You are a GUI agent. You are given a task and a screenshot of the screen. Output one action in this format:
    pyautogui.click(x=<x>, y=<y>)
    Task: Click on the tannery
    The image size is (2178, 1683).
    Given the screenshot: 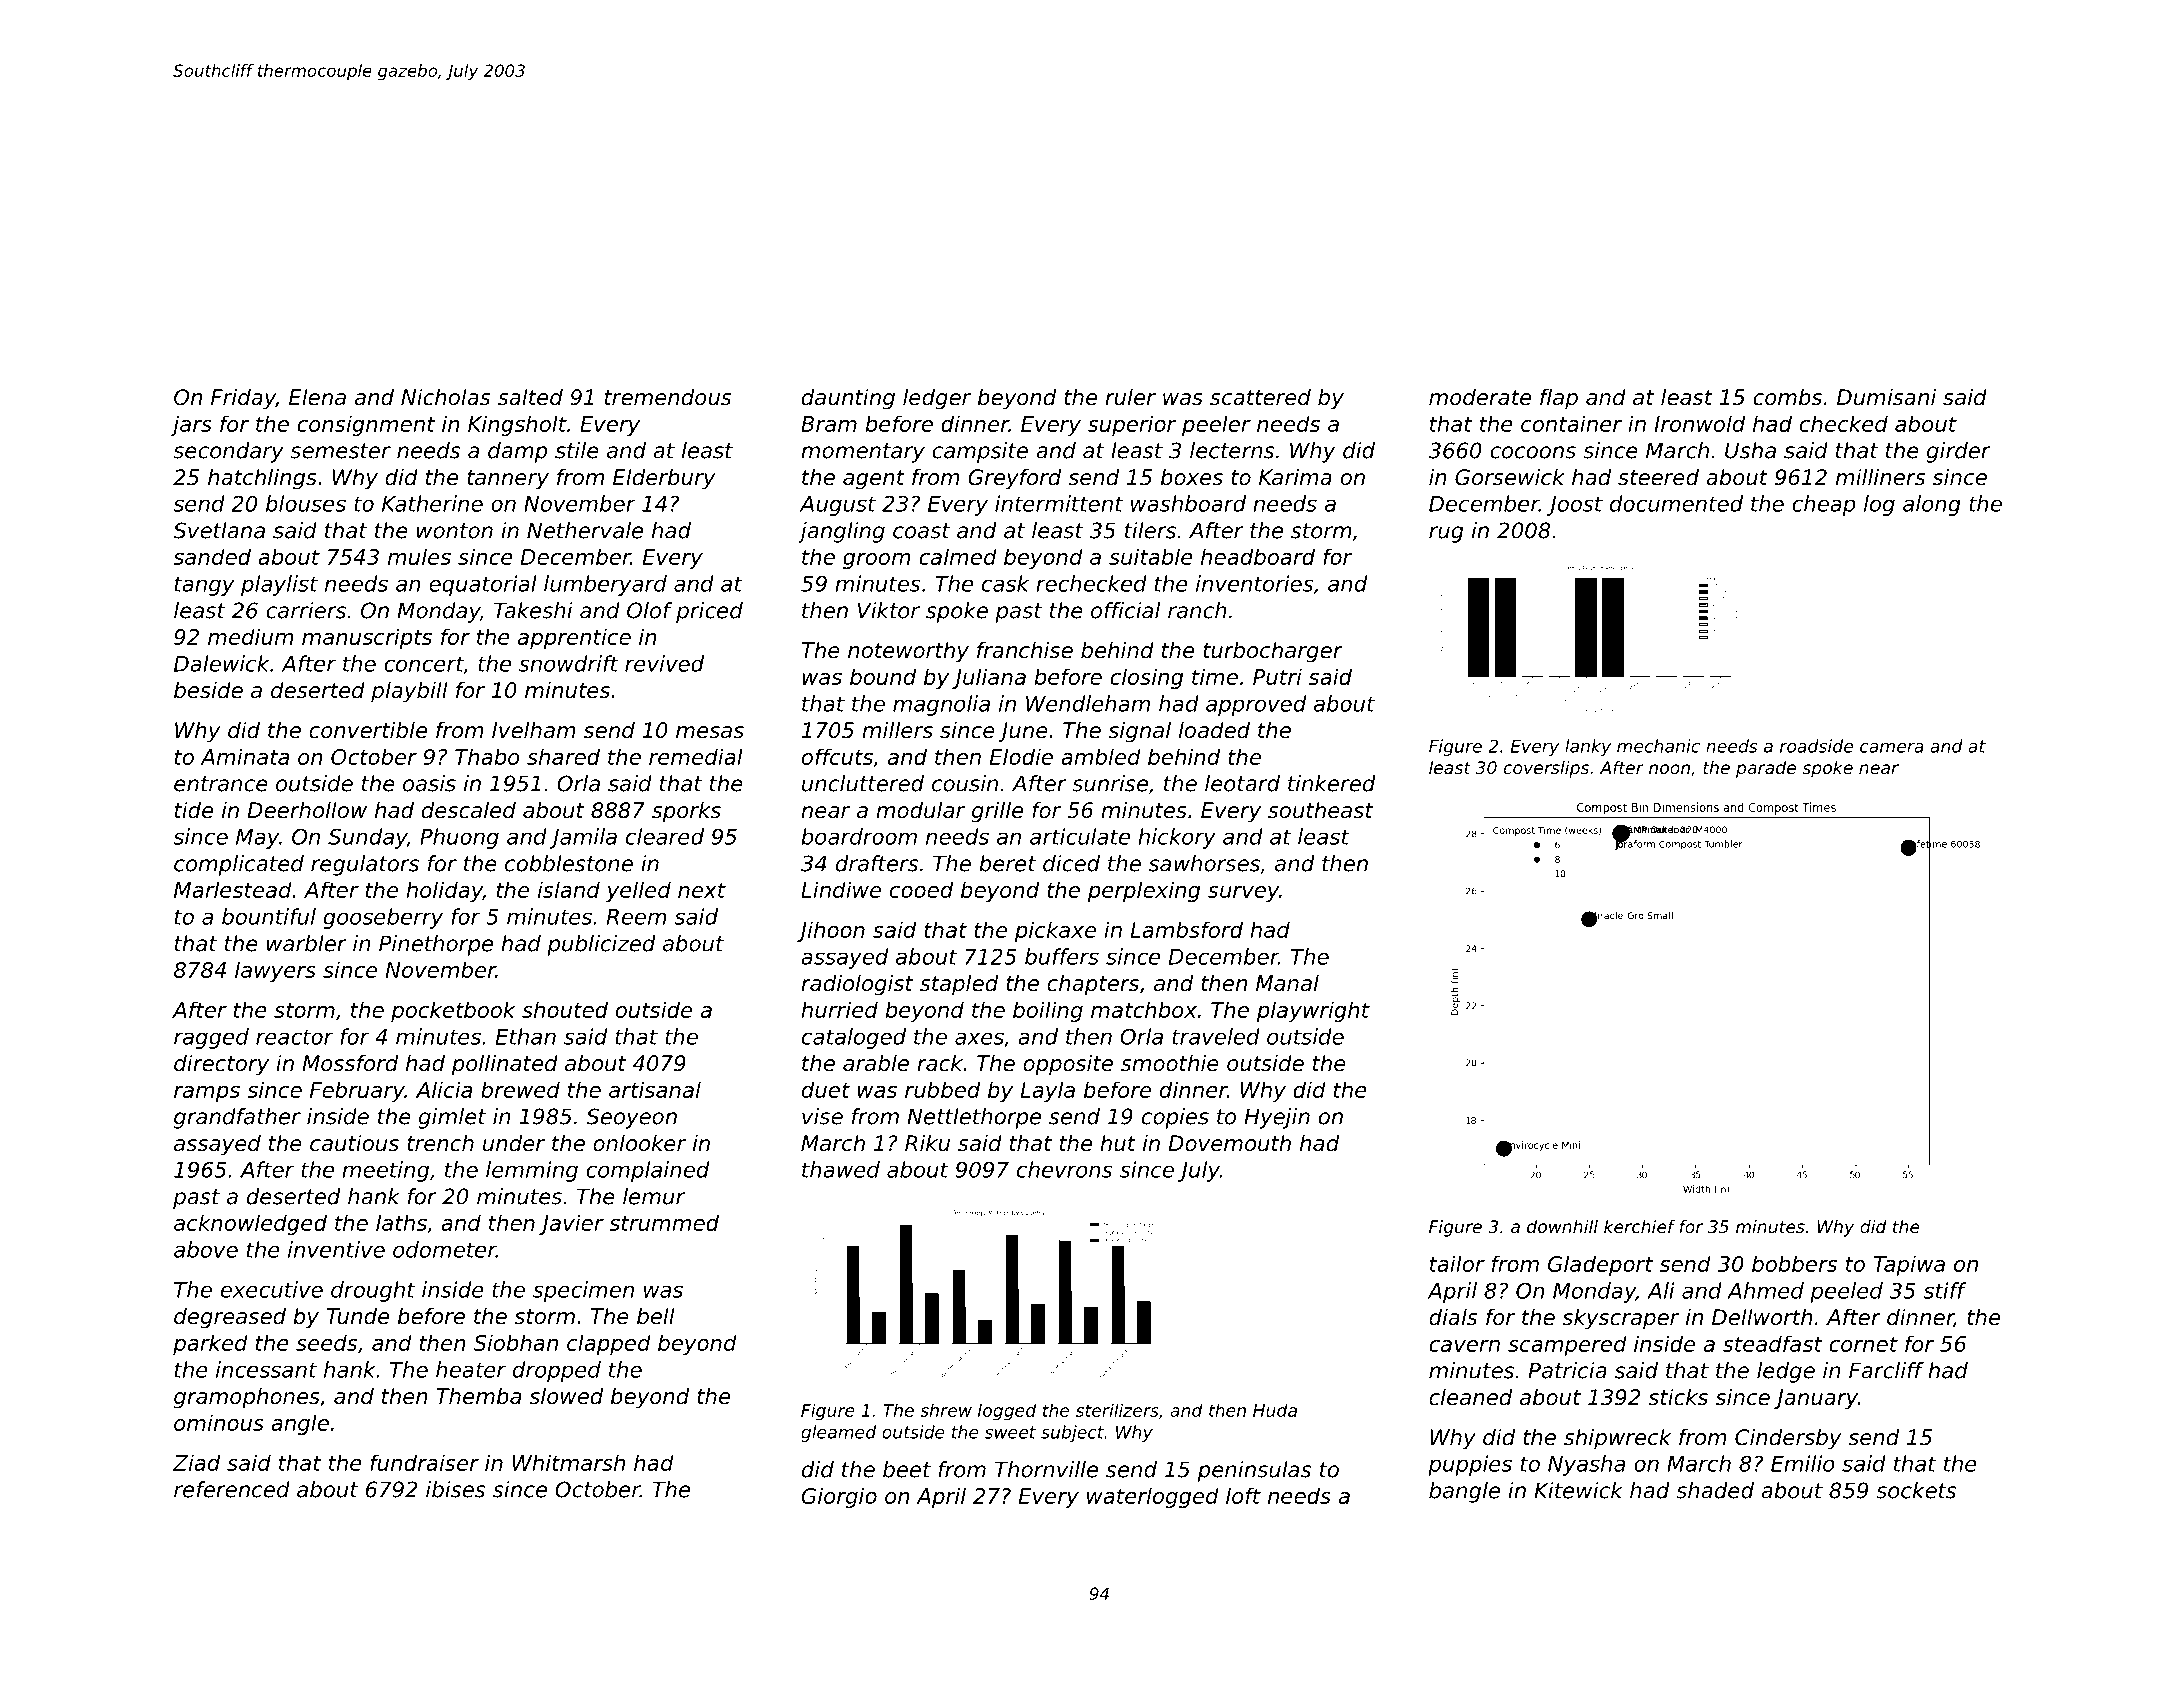 What is the action you would take?
    pyautogui.click(x=508, y=480)
